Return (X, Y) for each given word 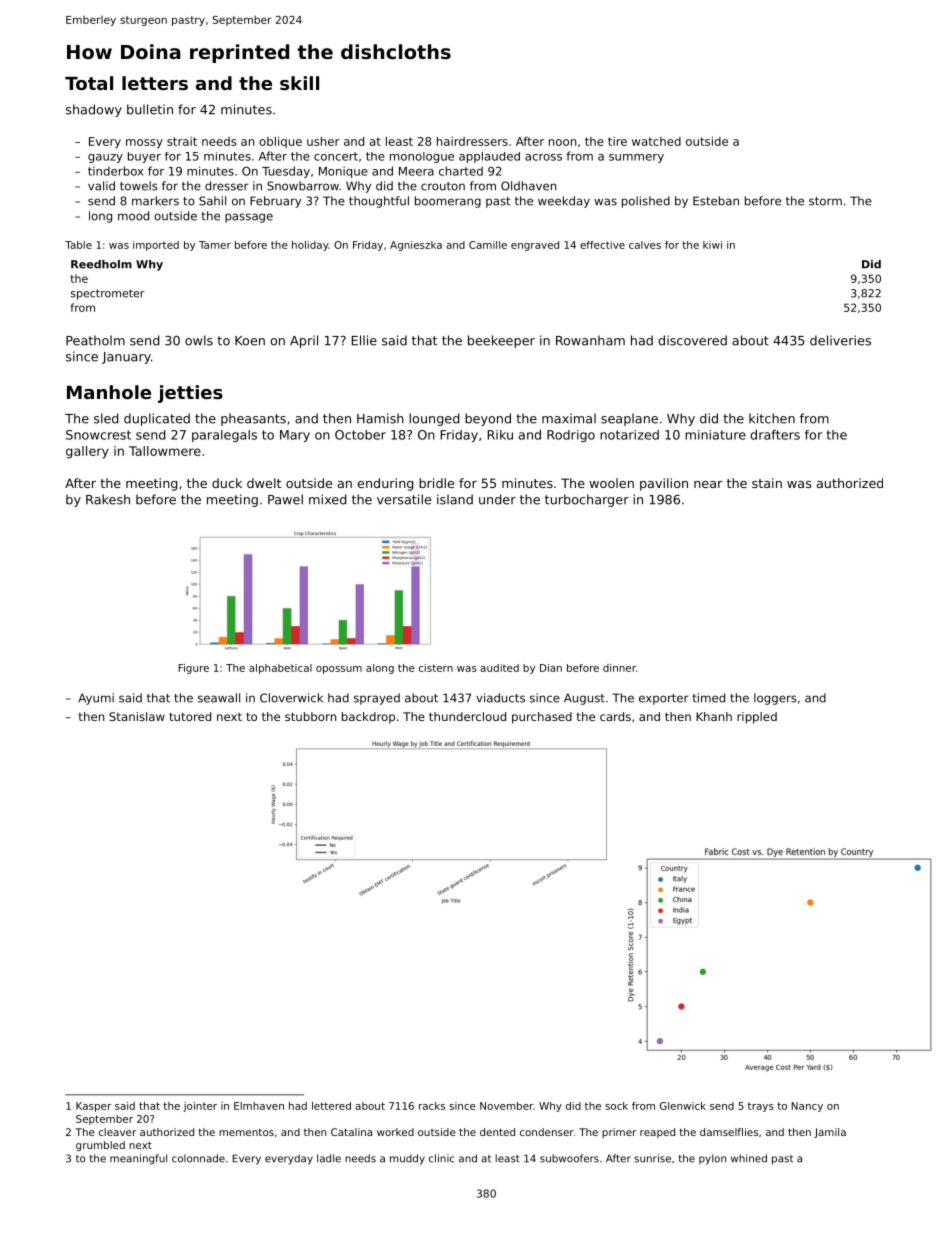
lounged (434, 419)
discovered (692, 340)
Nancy (807, 1107)
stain (767, 483)
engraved (535, 246)
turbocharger (587, 500)
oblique (280, 142)
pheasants (253, 419)
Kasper (93, 1107)
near (708, 484)
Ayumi (96, 699)
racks (432, 1106)
